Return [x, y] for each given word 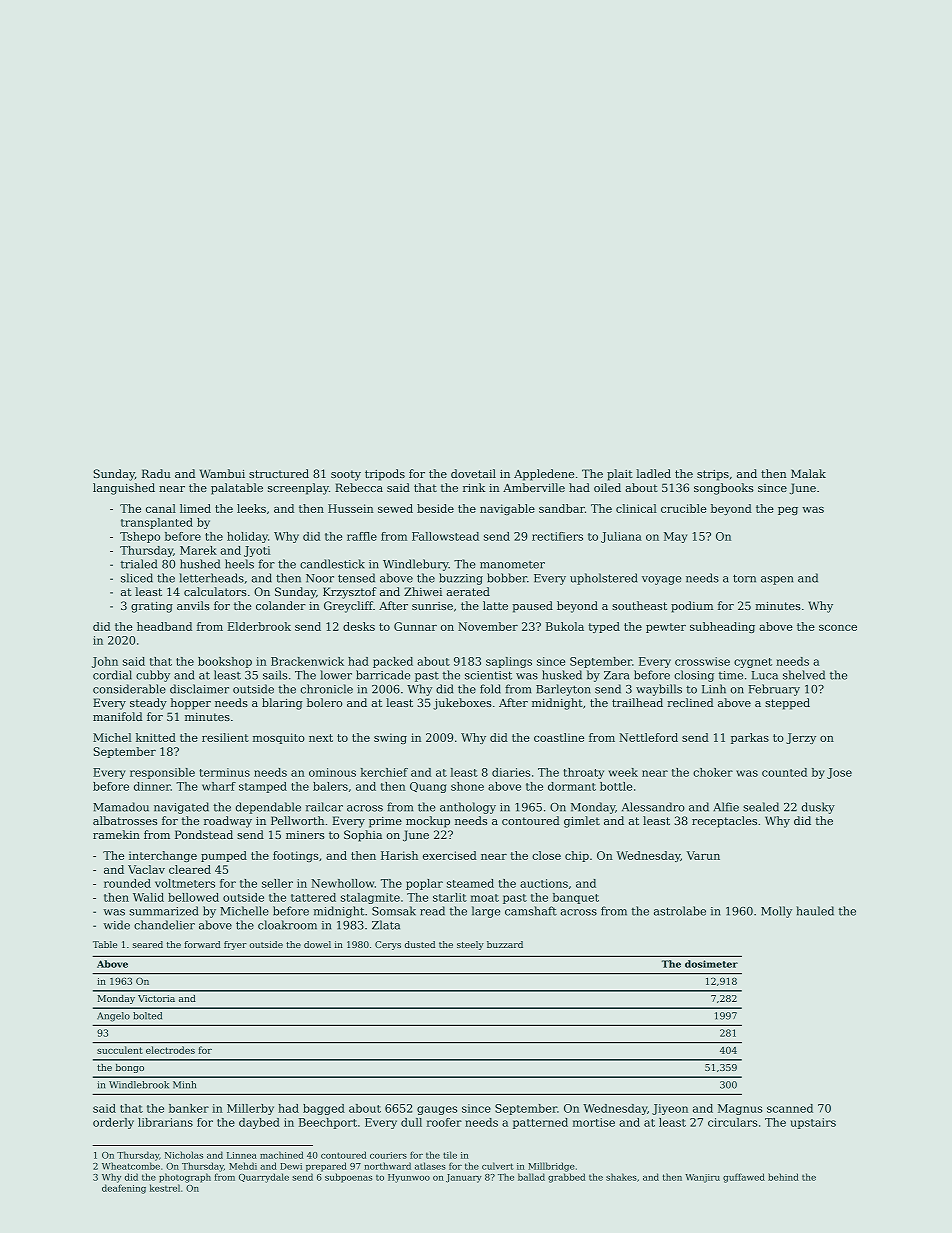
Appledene [544, 475]
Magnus [740, 1109]
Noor [320, 578]
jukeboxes [462, 704]
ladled [653, 473]
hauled [815, 911]
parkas [750, 738]
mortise [594, 1122]
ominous [332, 772]
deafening [124, 1189]
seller [277, 883]
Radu [156, 473]
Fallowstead [445, 536]
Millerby [250, 1109]
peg [788, 511]
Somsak [394, 911]
